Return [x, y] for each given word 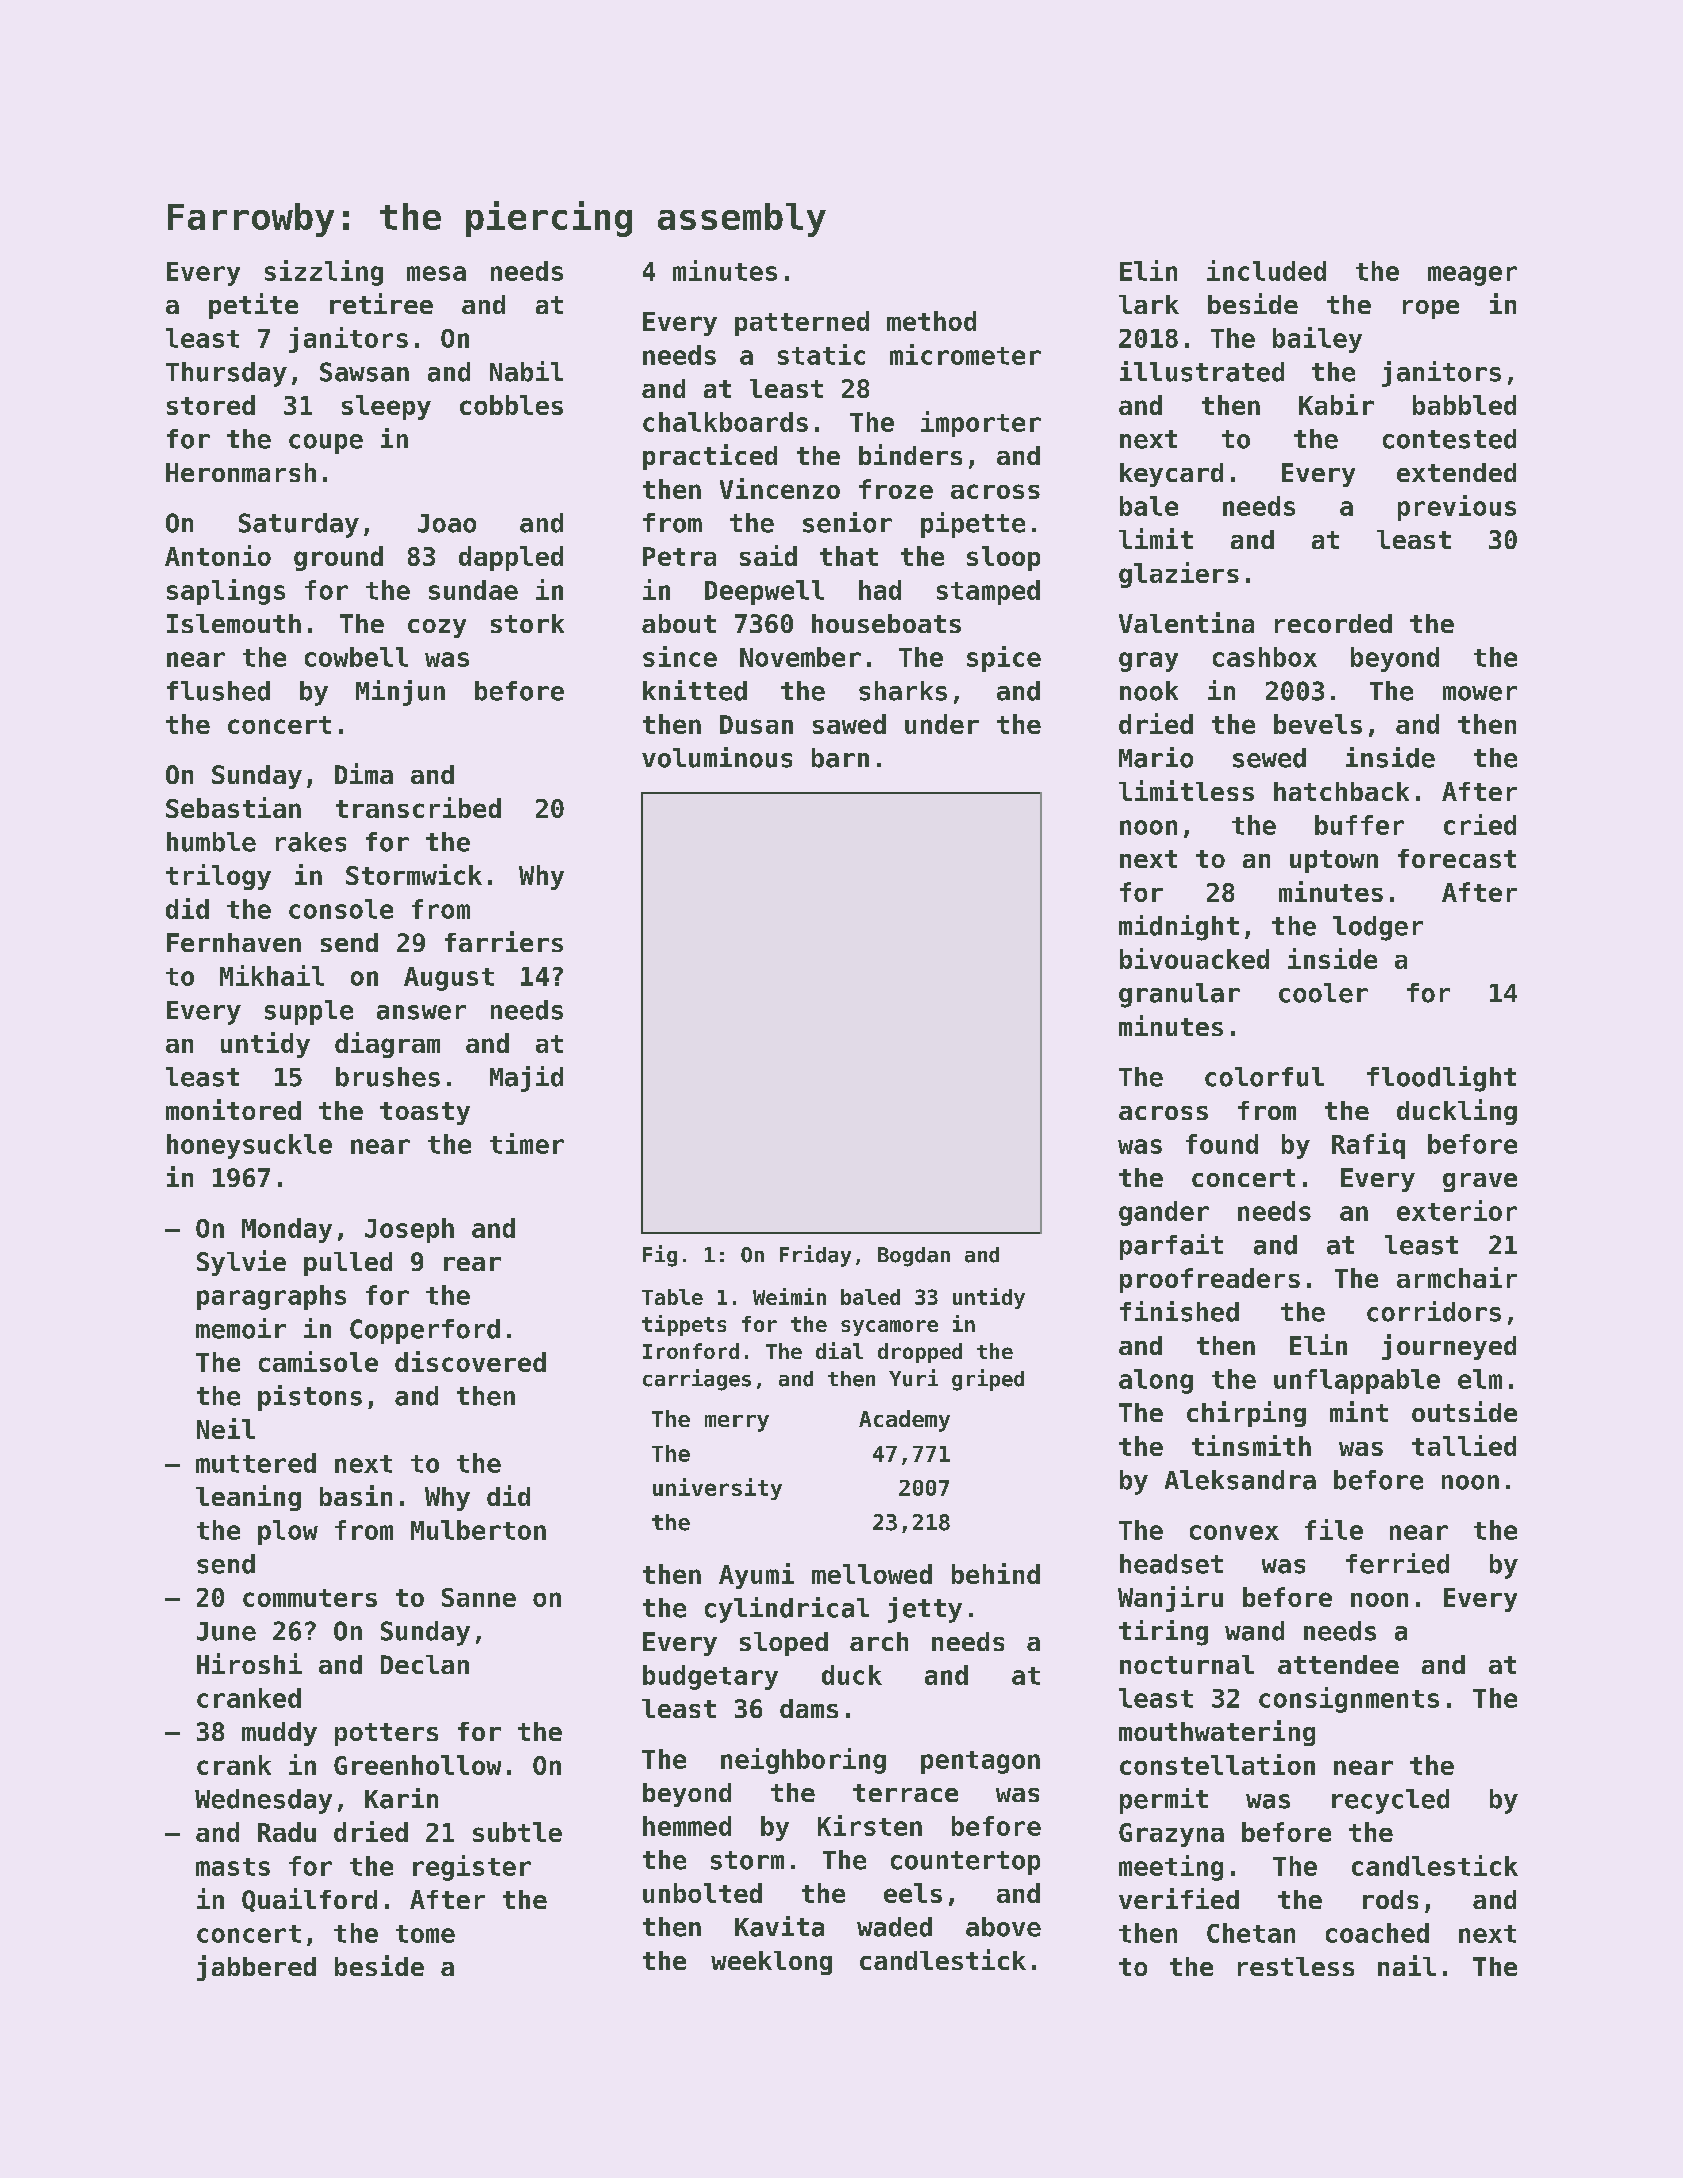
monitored [233, 1109]
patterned [802, 323]
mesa [436, 273]
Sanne [479, 1597]
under [942, 724]
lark [1149, 304]
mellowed [872, 1574]
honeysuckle [249, 1146]
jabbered [256, 1968]
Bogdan [914, 1257]
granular [1179, 995]
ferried [1397, 1563]
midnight [1179, 928]
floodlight [1441, 1079]
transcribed [418, 807]
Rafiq [1368, 1146]
